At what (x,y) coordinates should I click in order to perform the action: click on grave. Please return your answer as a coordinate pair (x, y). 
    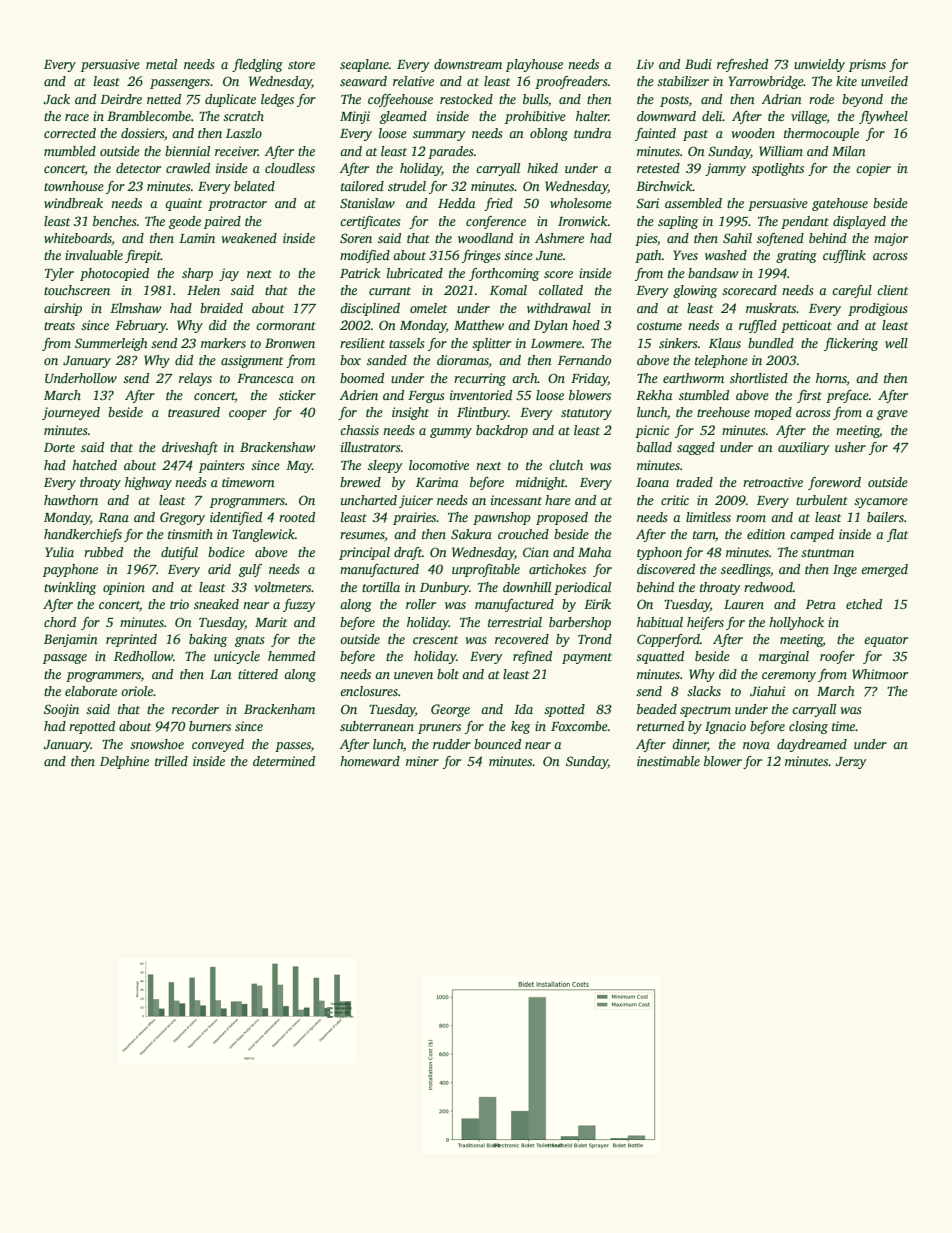
    Looking at the image, I should click on (892, 415).
